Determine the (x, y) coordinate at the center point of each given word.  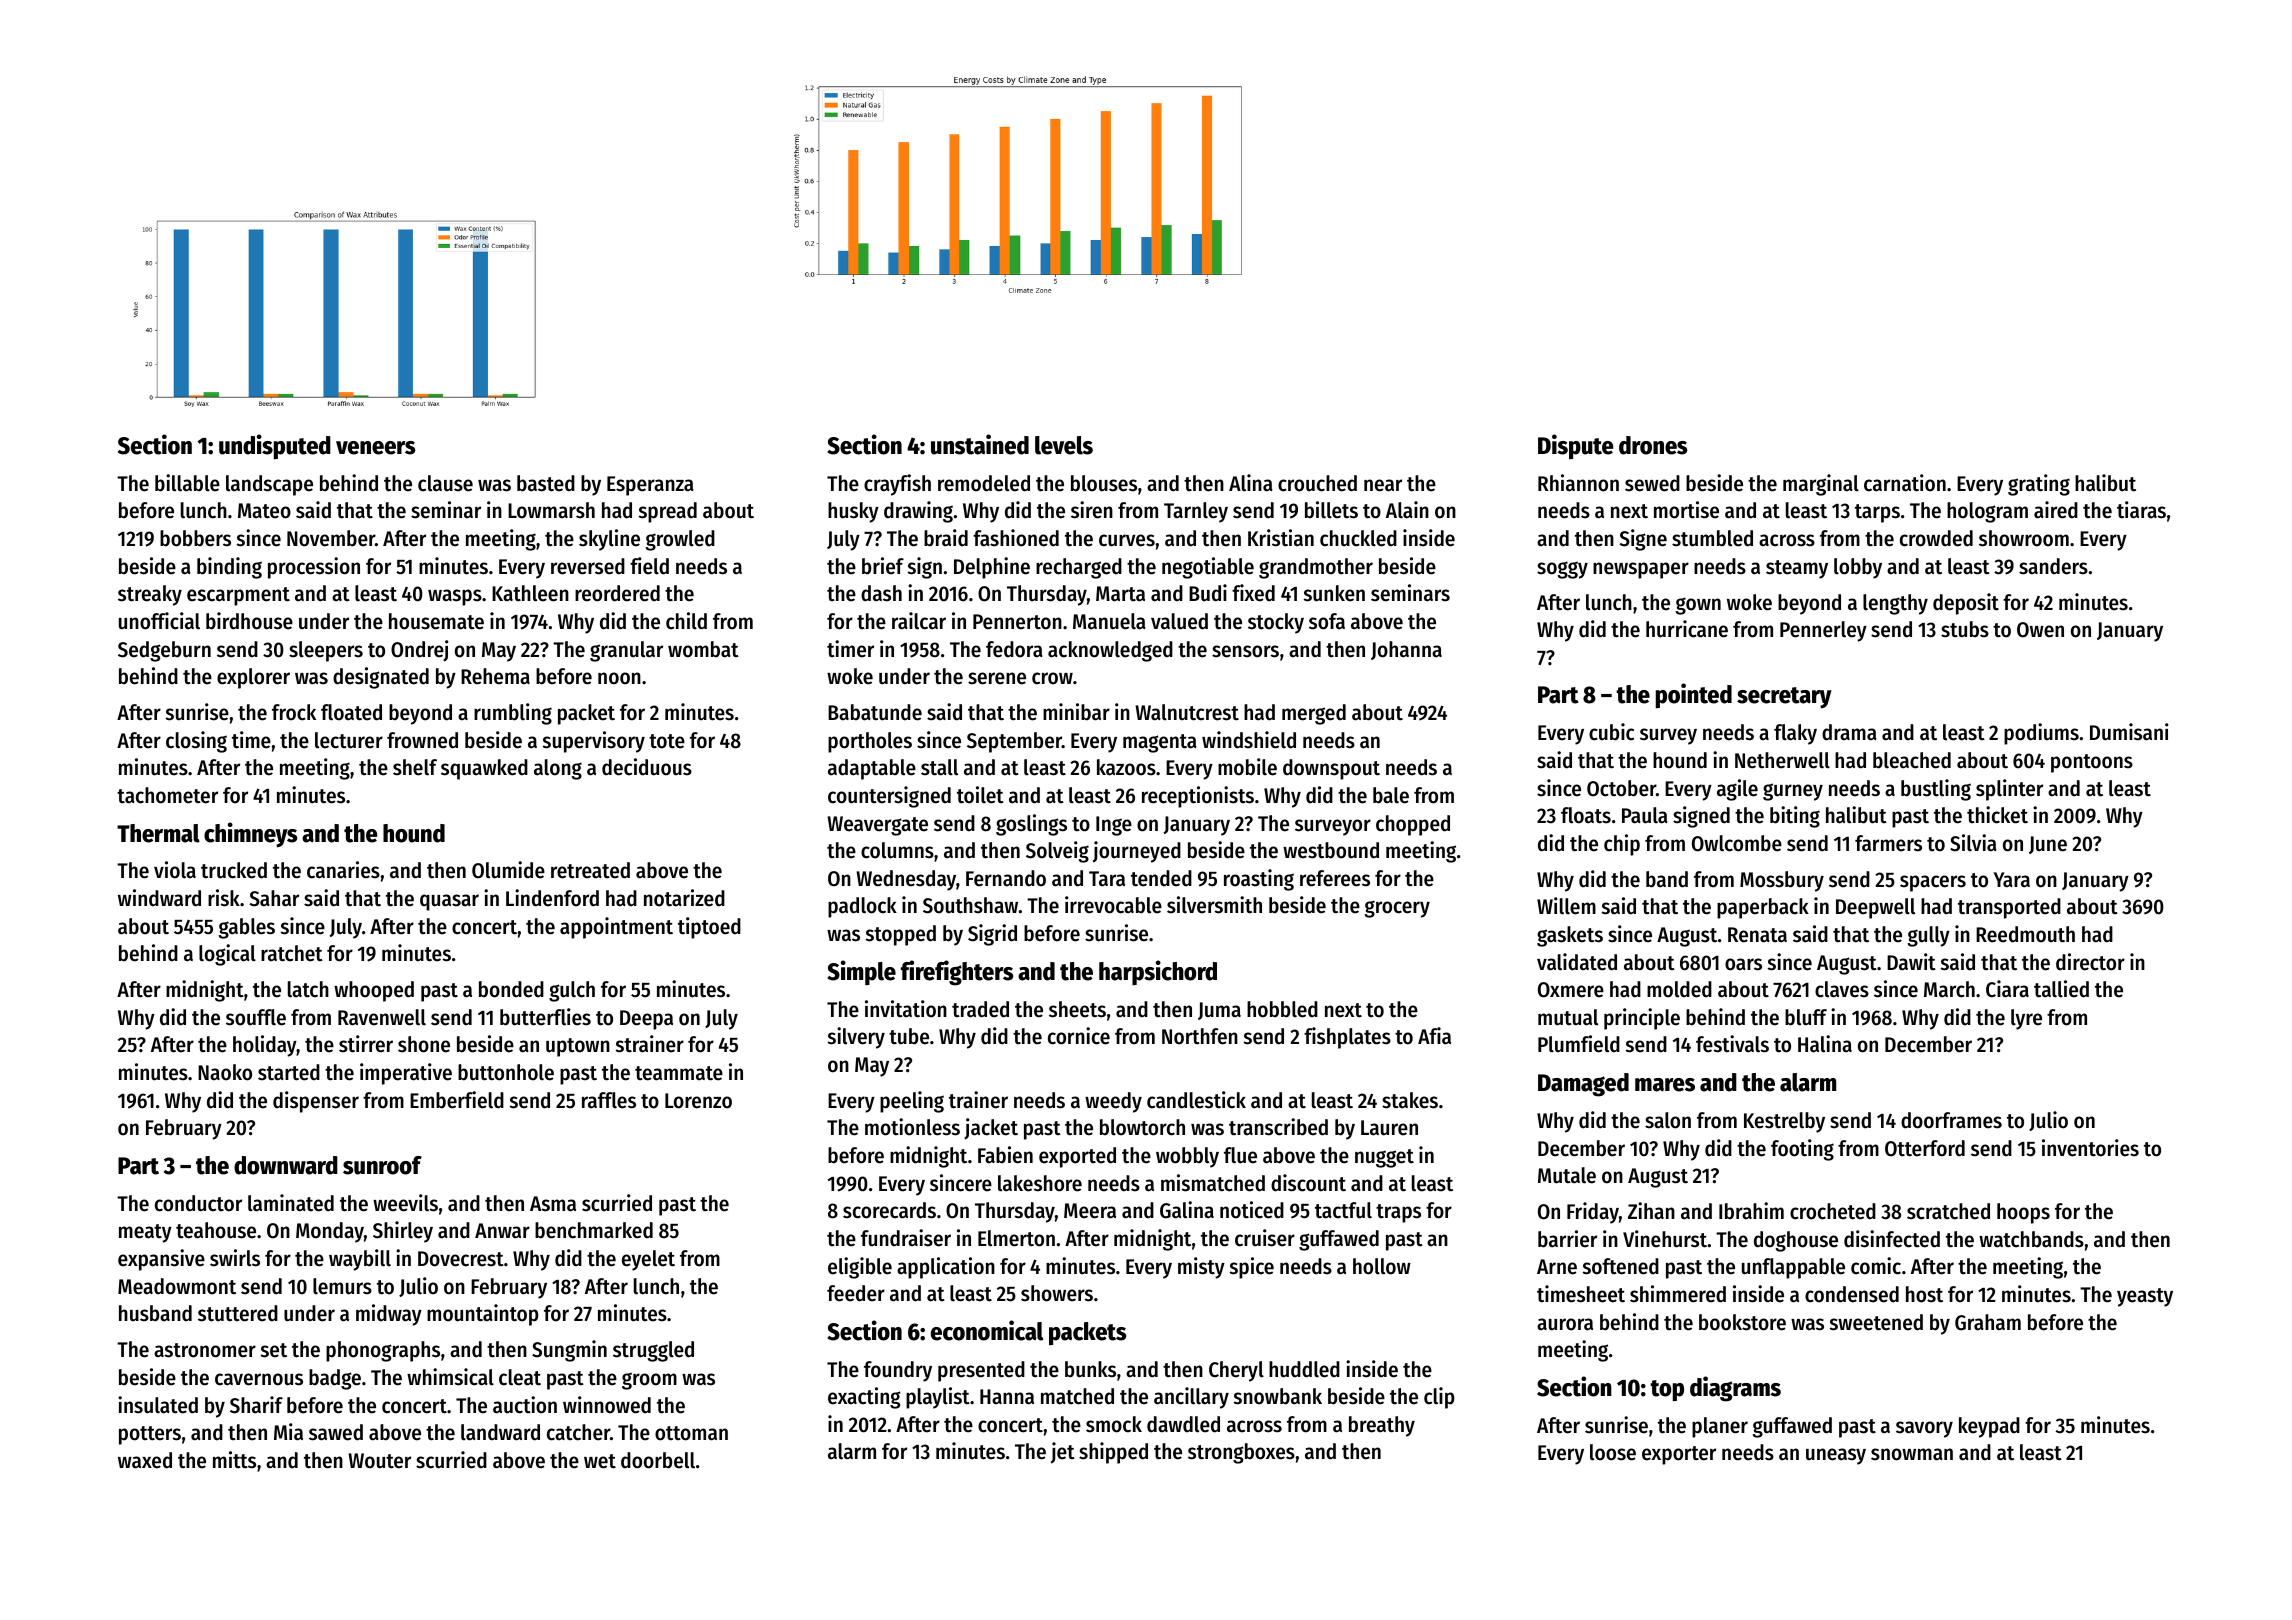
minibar (1076, 712)
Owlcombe (1737, 843)
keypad (1989, 1427)
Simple (861, 972)
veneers (375, 448)
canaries (343, 870)
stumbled (1712, 538)
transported (2009, 908)
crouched (1317, 483)
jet (1063, 1453)
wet (600, 1461)
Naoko (225, 1072)
